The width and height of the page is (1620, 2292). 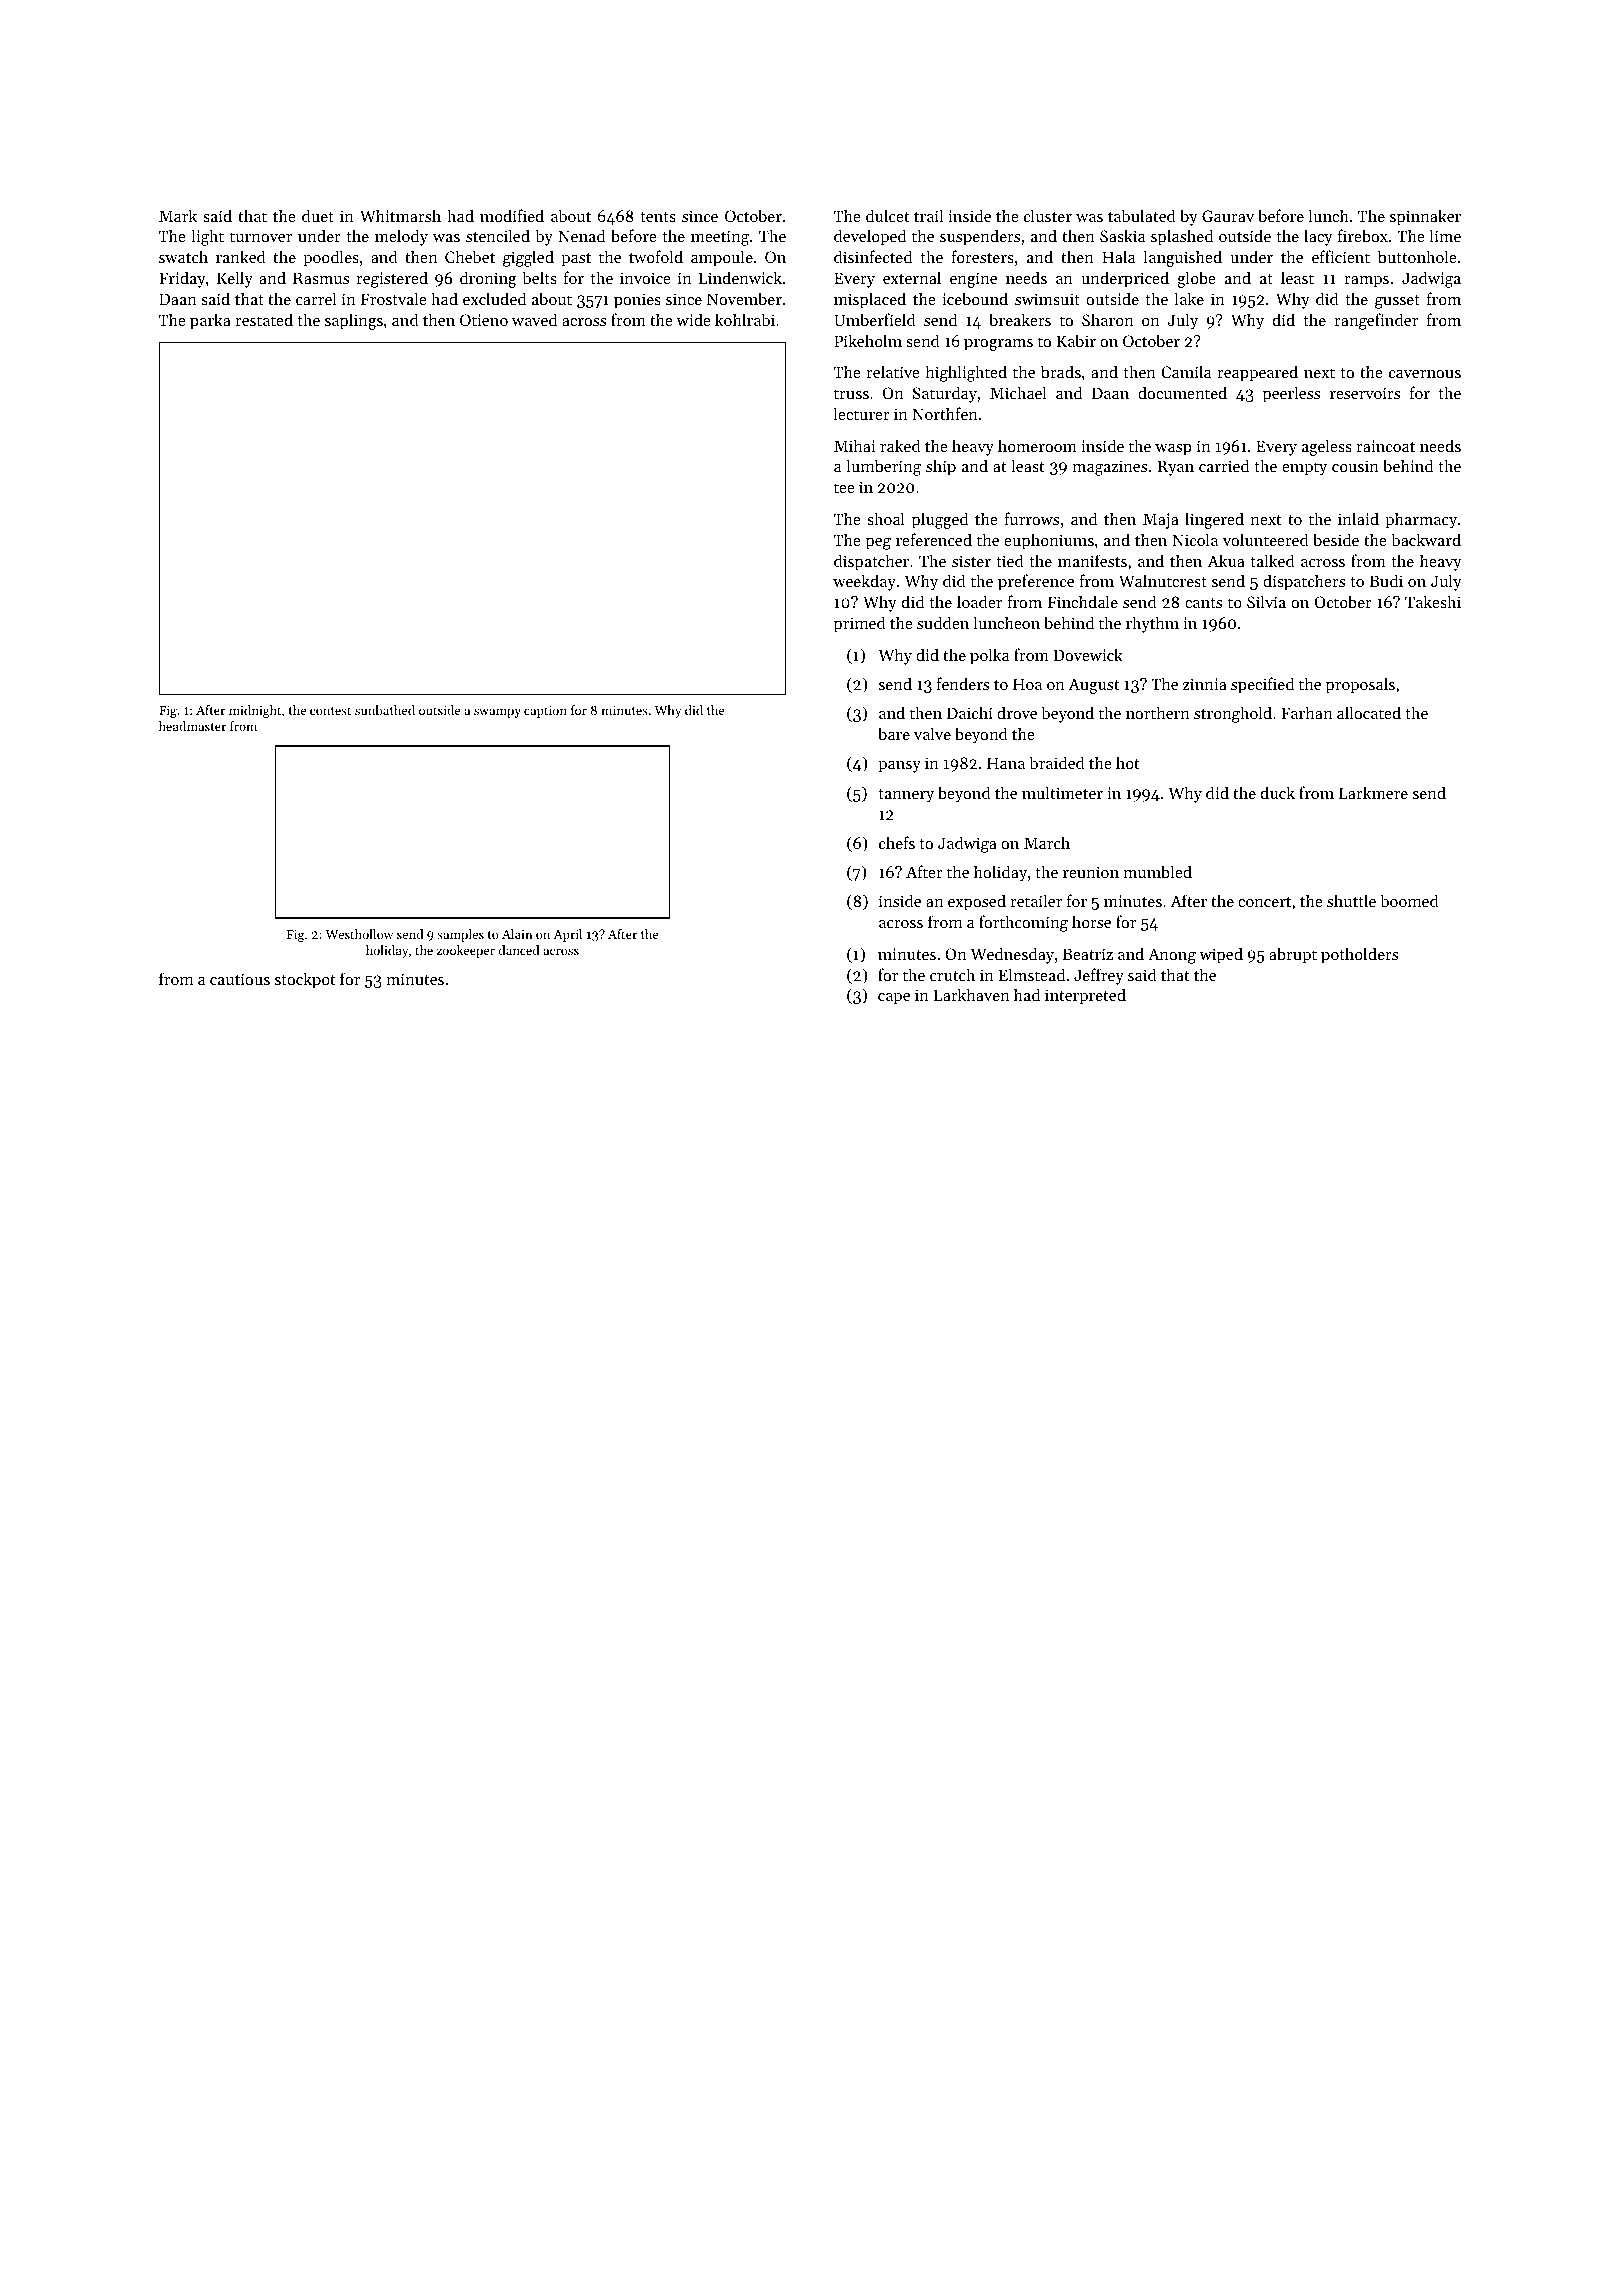 I want to click on wasp, so click(x=1173, y=450).
